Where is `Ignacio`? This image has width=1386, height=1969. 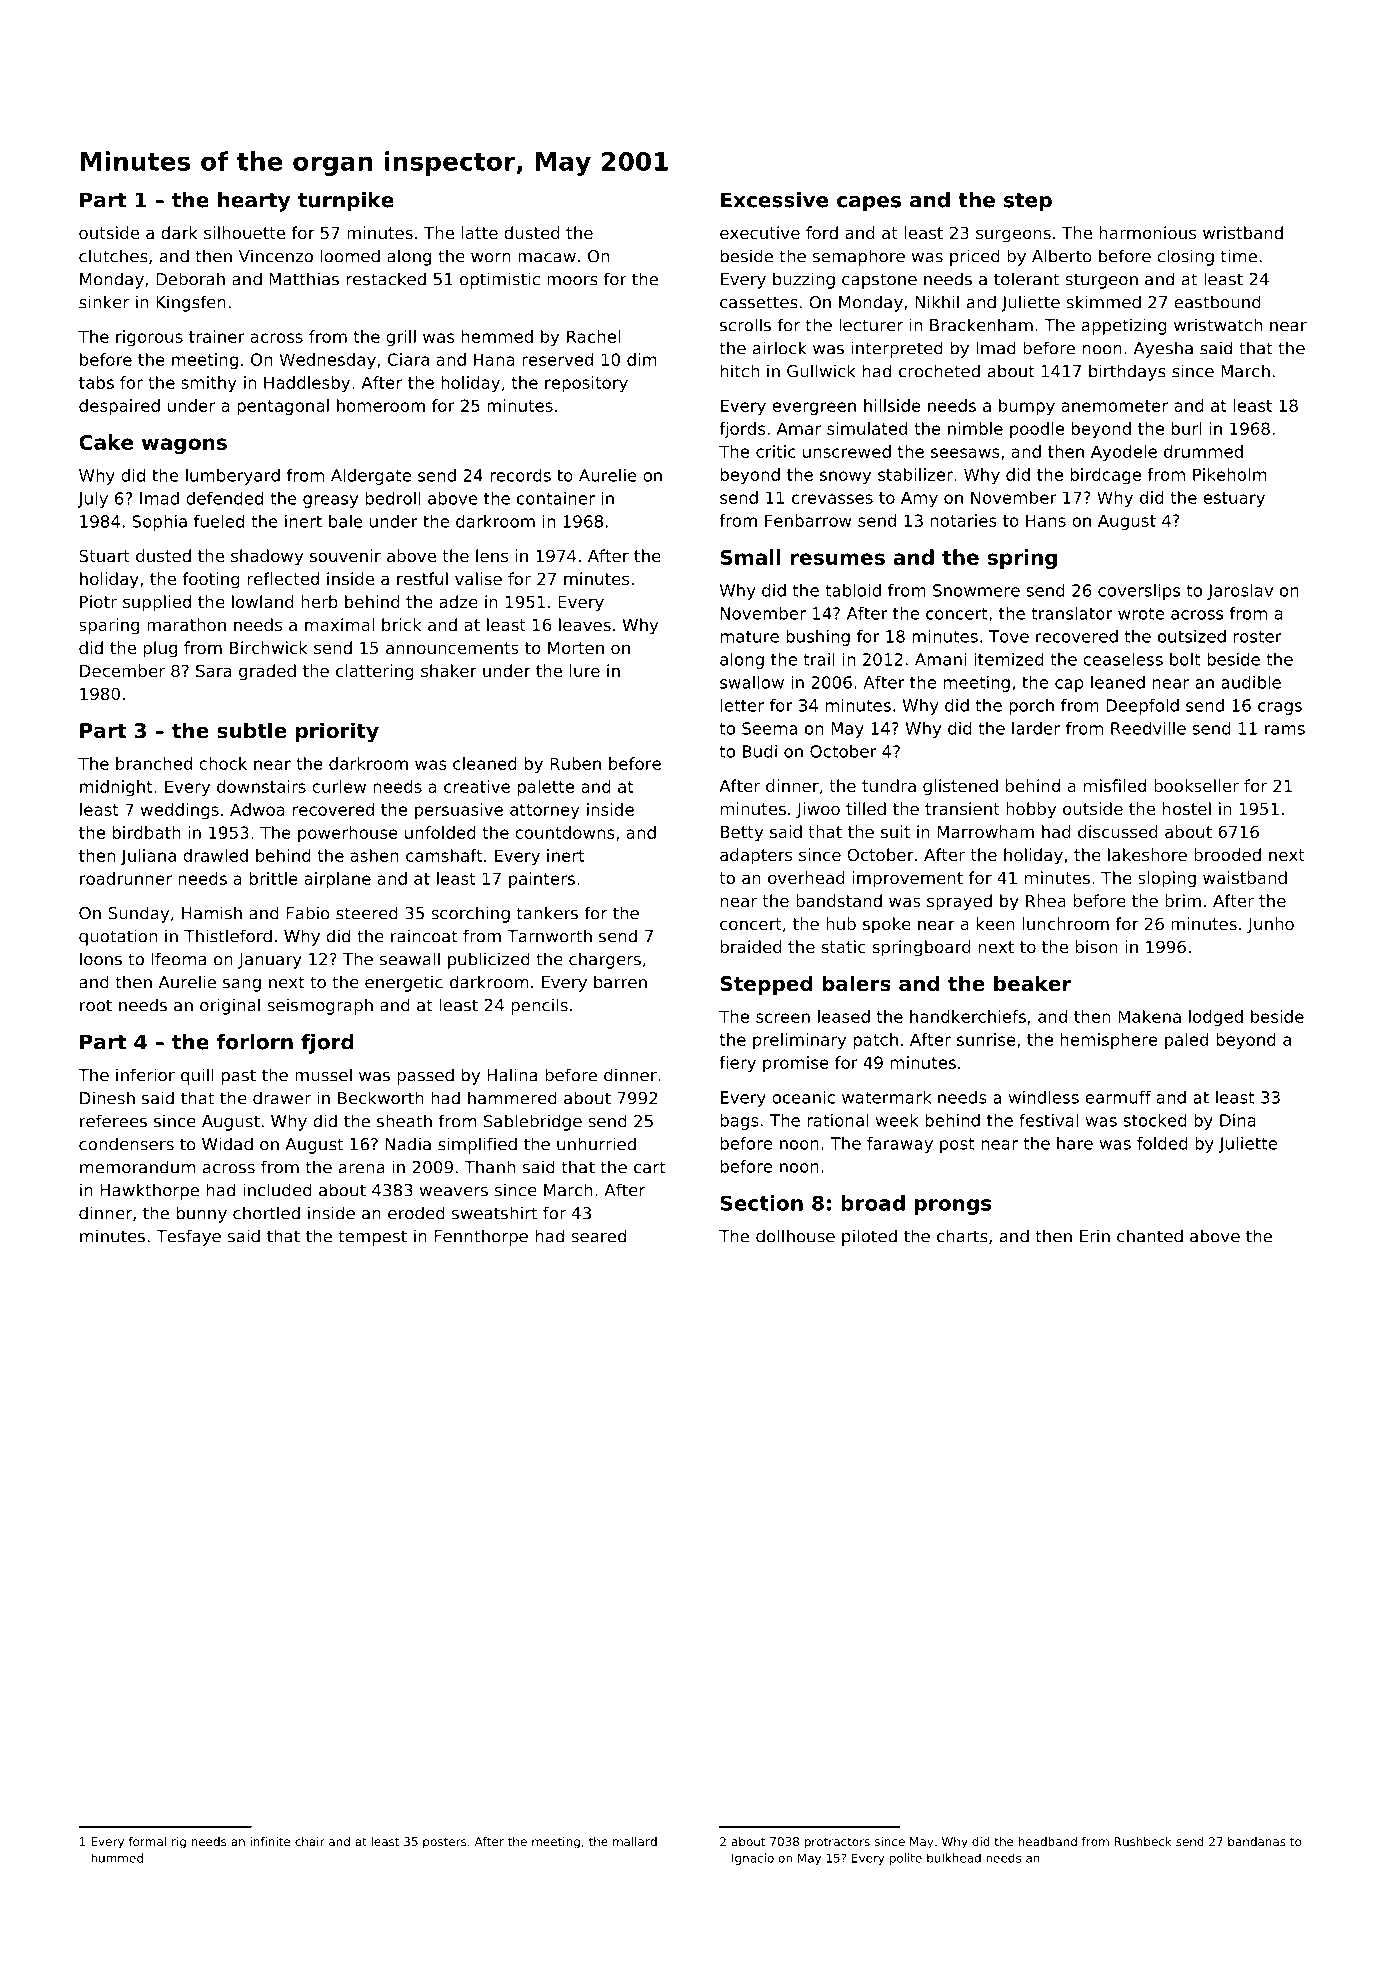 Ignacio is located at coordinates (753, 1859).
